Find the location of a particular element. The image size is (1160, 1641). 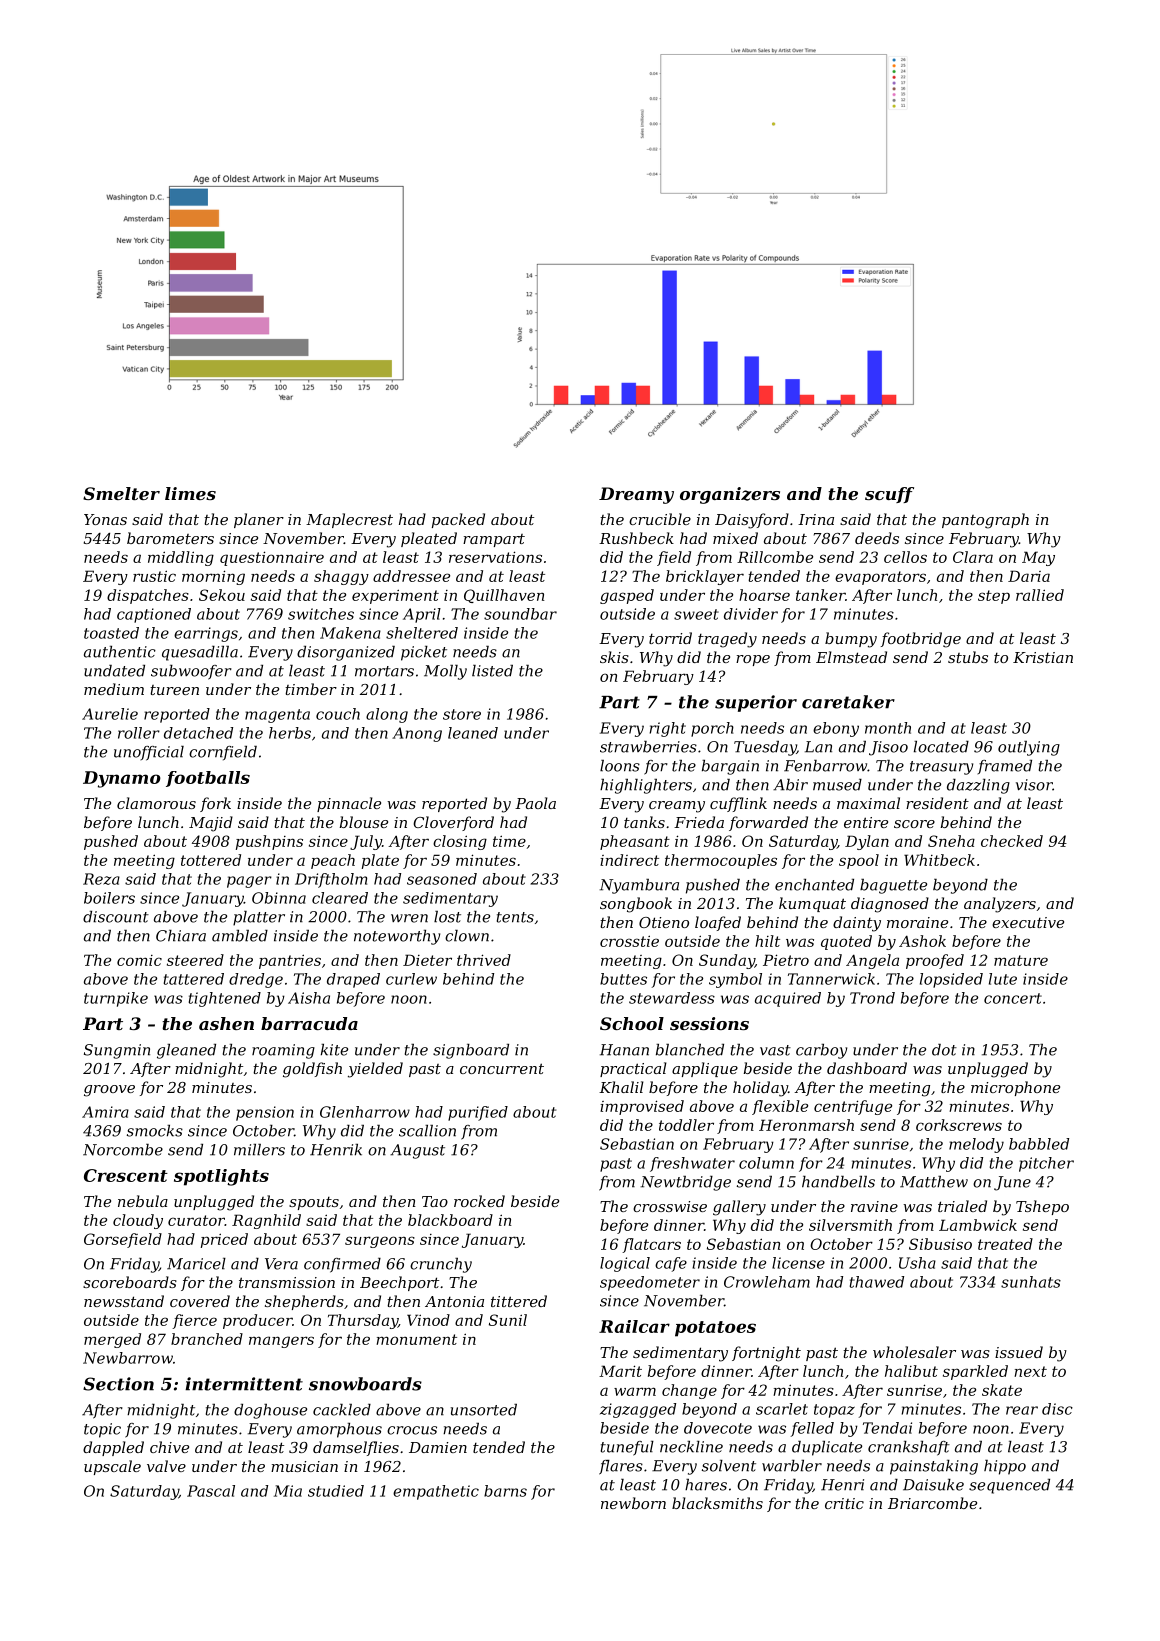

studied is located at coordinates (336, 1491).
